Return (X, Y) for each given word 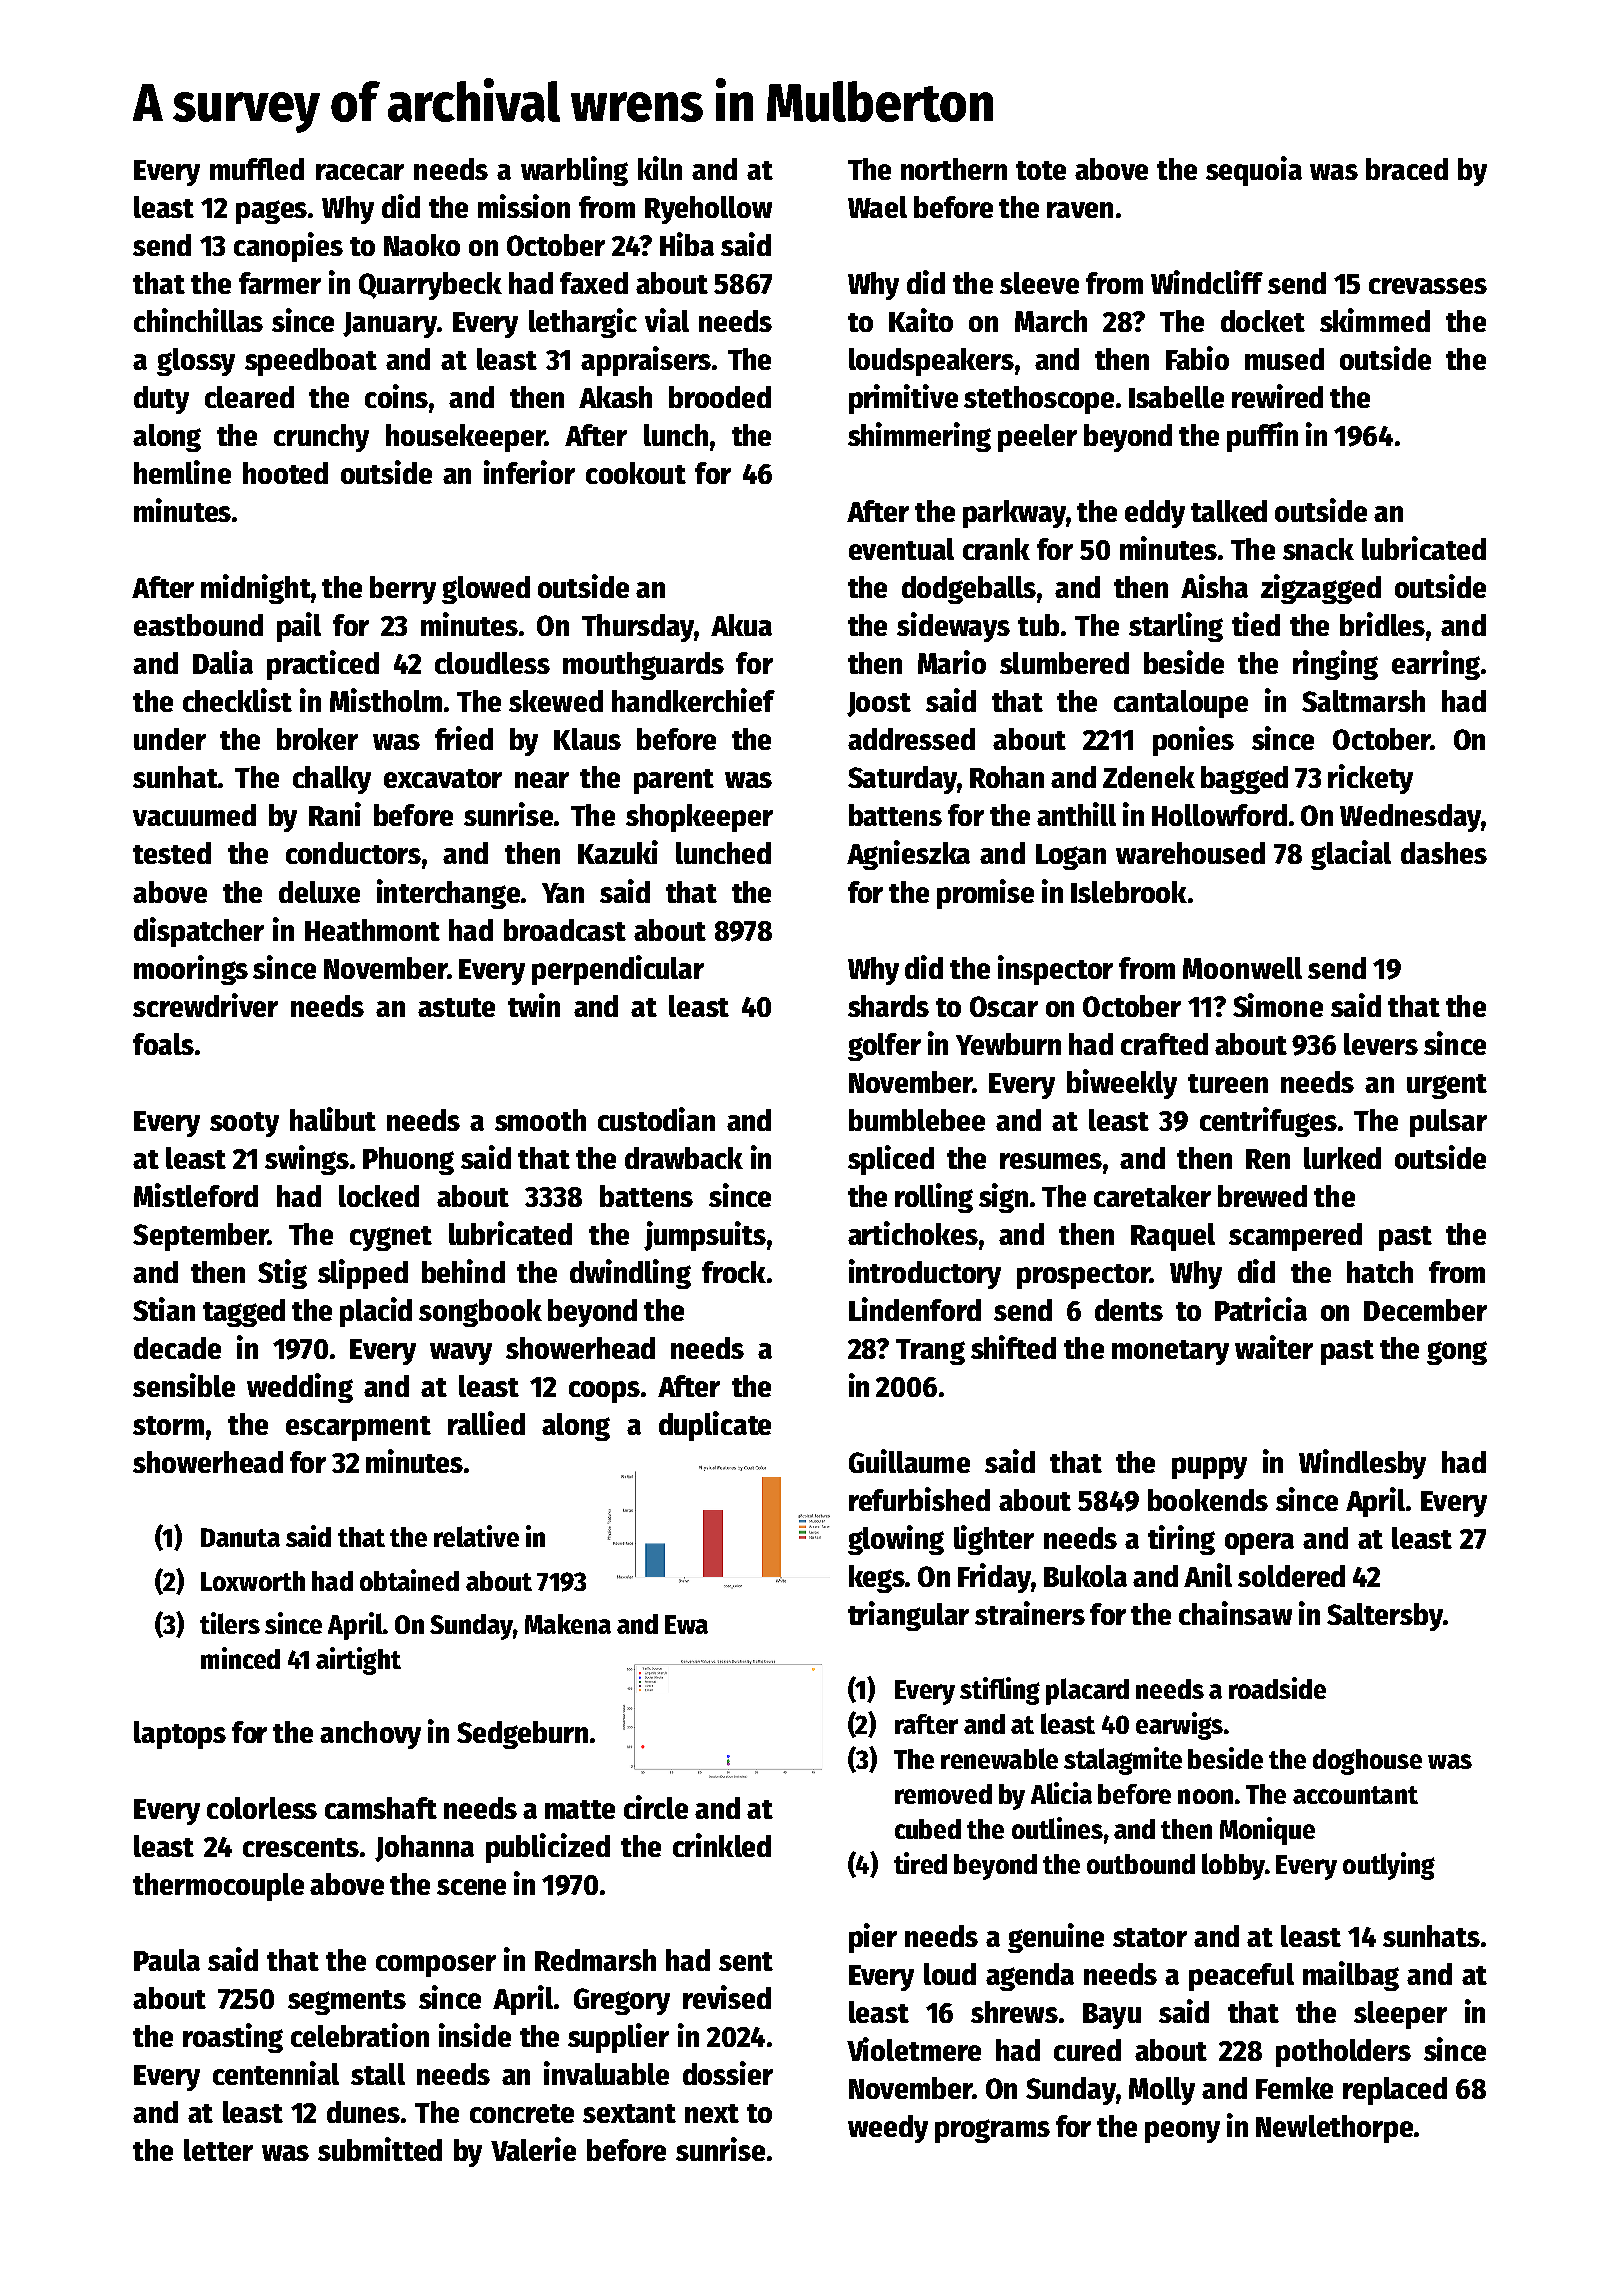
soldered (1291, 1576)
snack (1318, 549)
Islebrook (1129, 892)
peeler (1037, 438)
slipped (363, 1274)
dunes (363, 2112)
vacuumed (194, 815)
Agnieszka (908, 855)
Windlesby (1362, 1464)
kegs (877, 1579)
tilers (230, 1623)
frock (734, 1272)
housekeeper (465, 438)
